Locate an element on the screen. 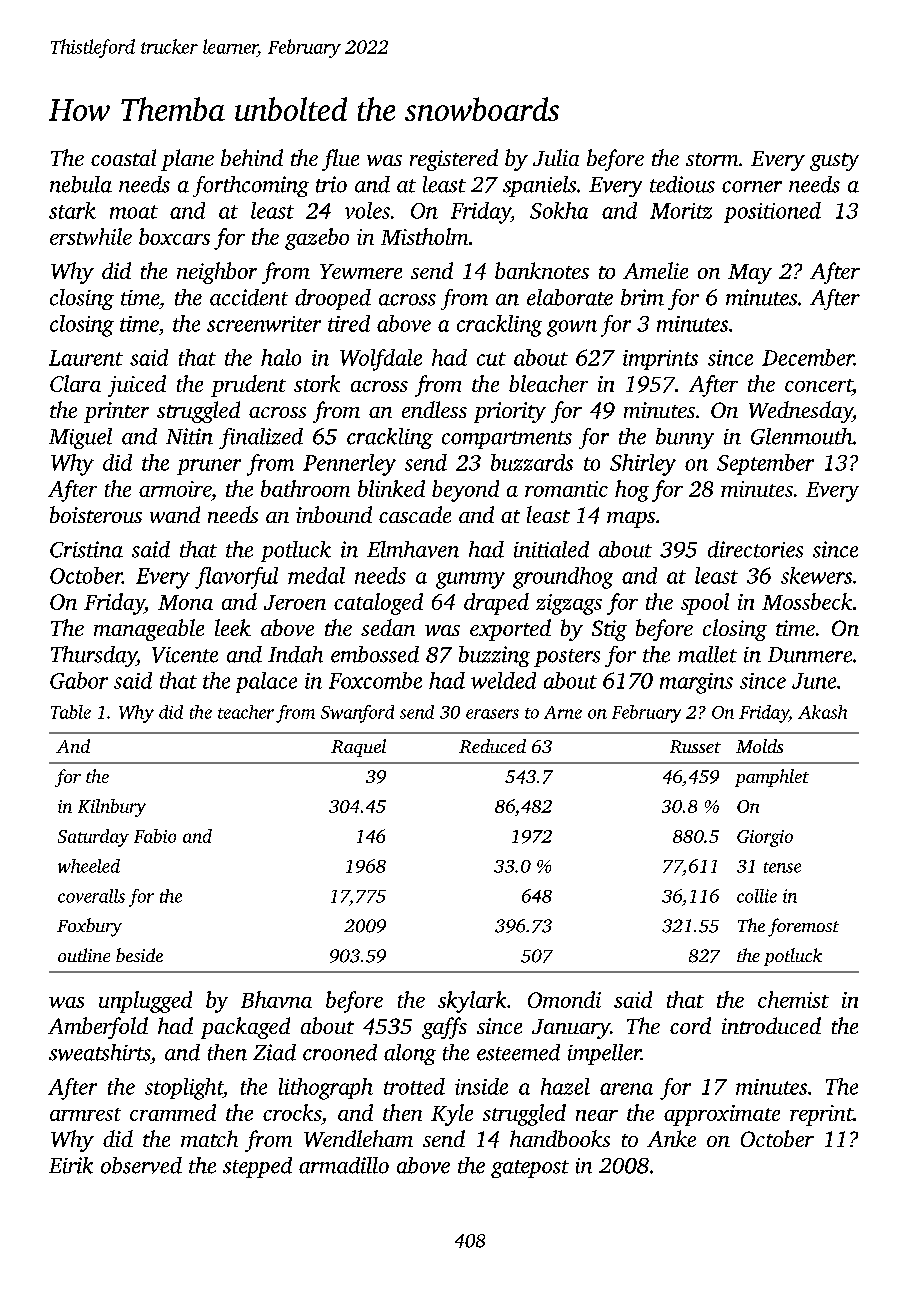 This screenshot has width=908, height=1316. observed is located at coordinates (141, 1165).
